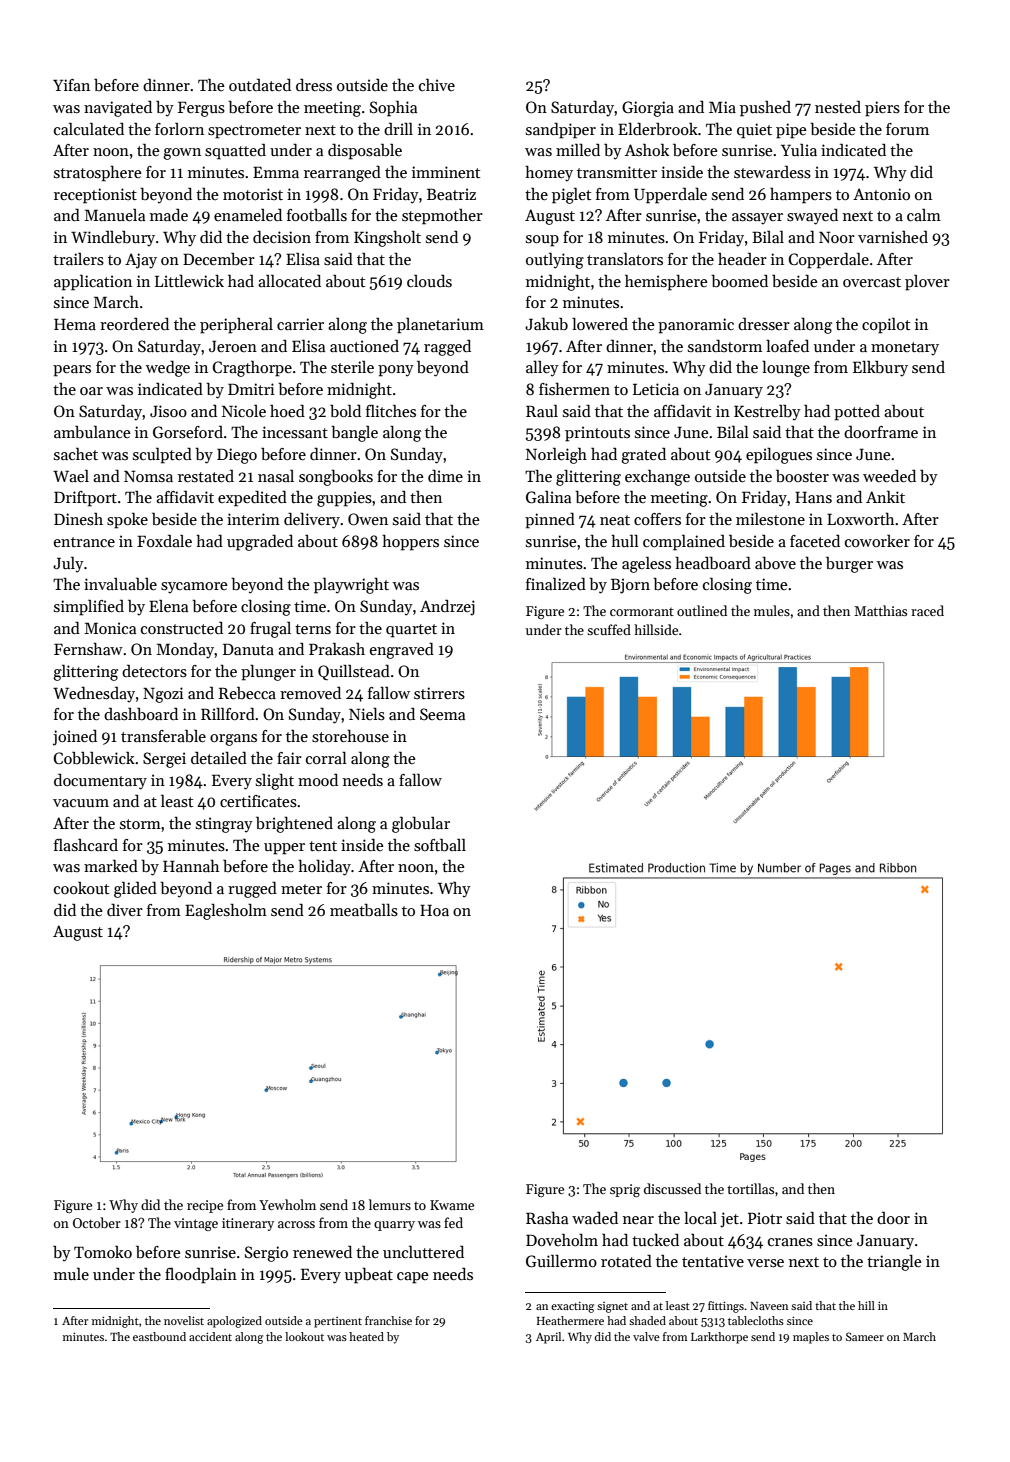  What do you see at coordinates (168, 369) in the image?
I see `wedge` at bounding box center [168, 369].
